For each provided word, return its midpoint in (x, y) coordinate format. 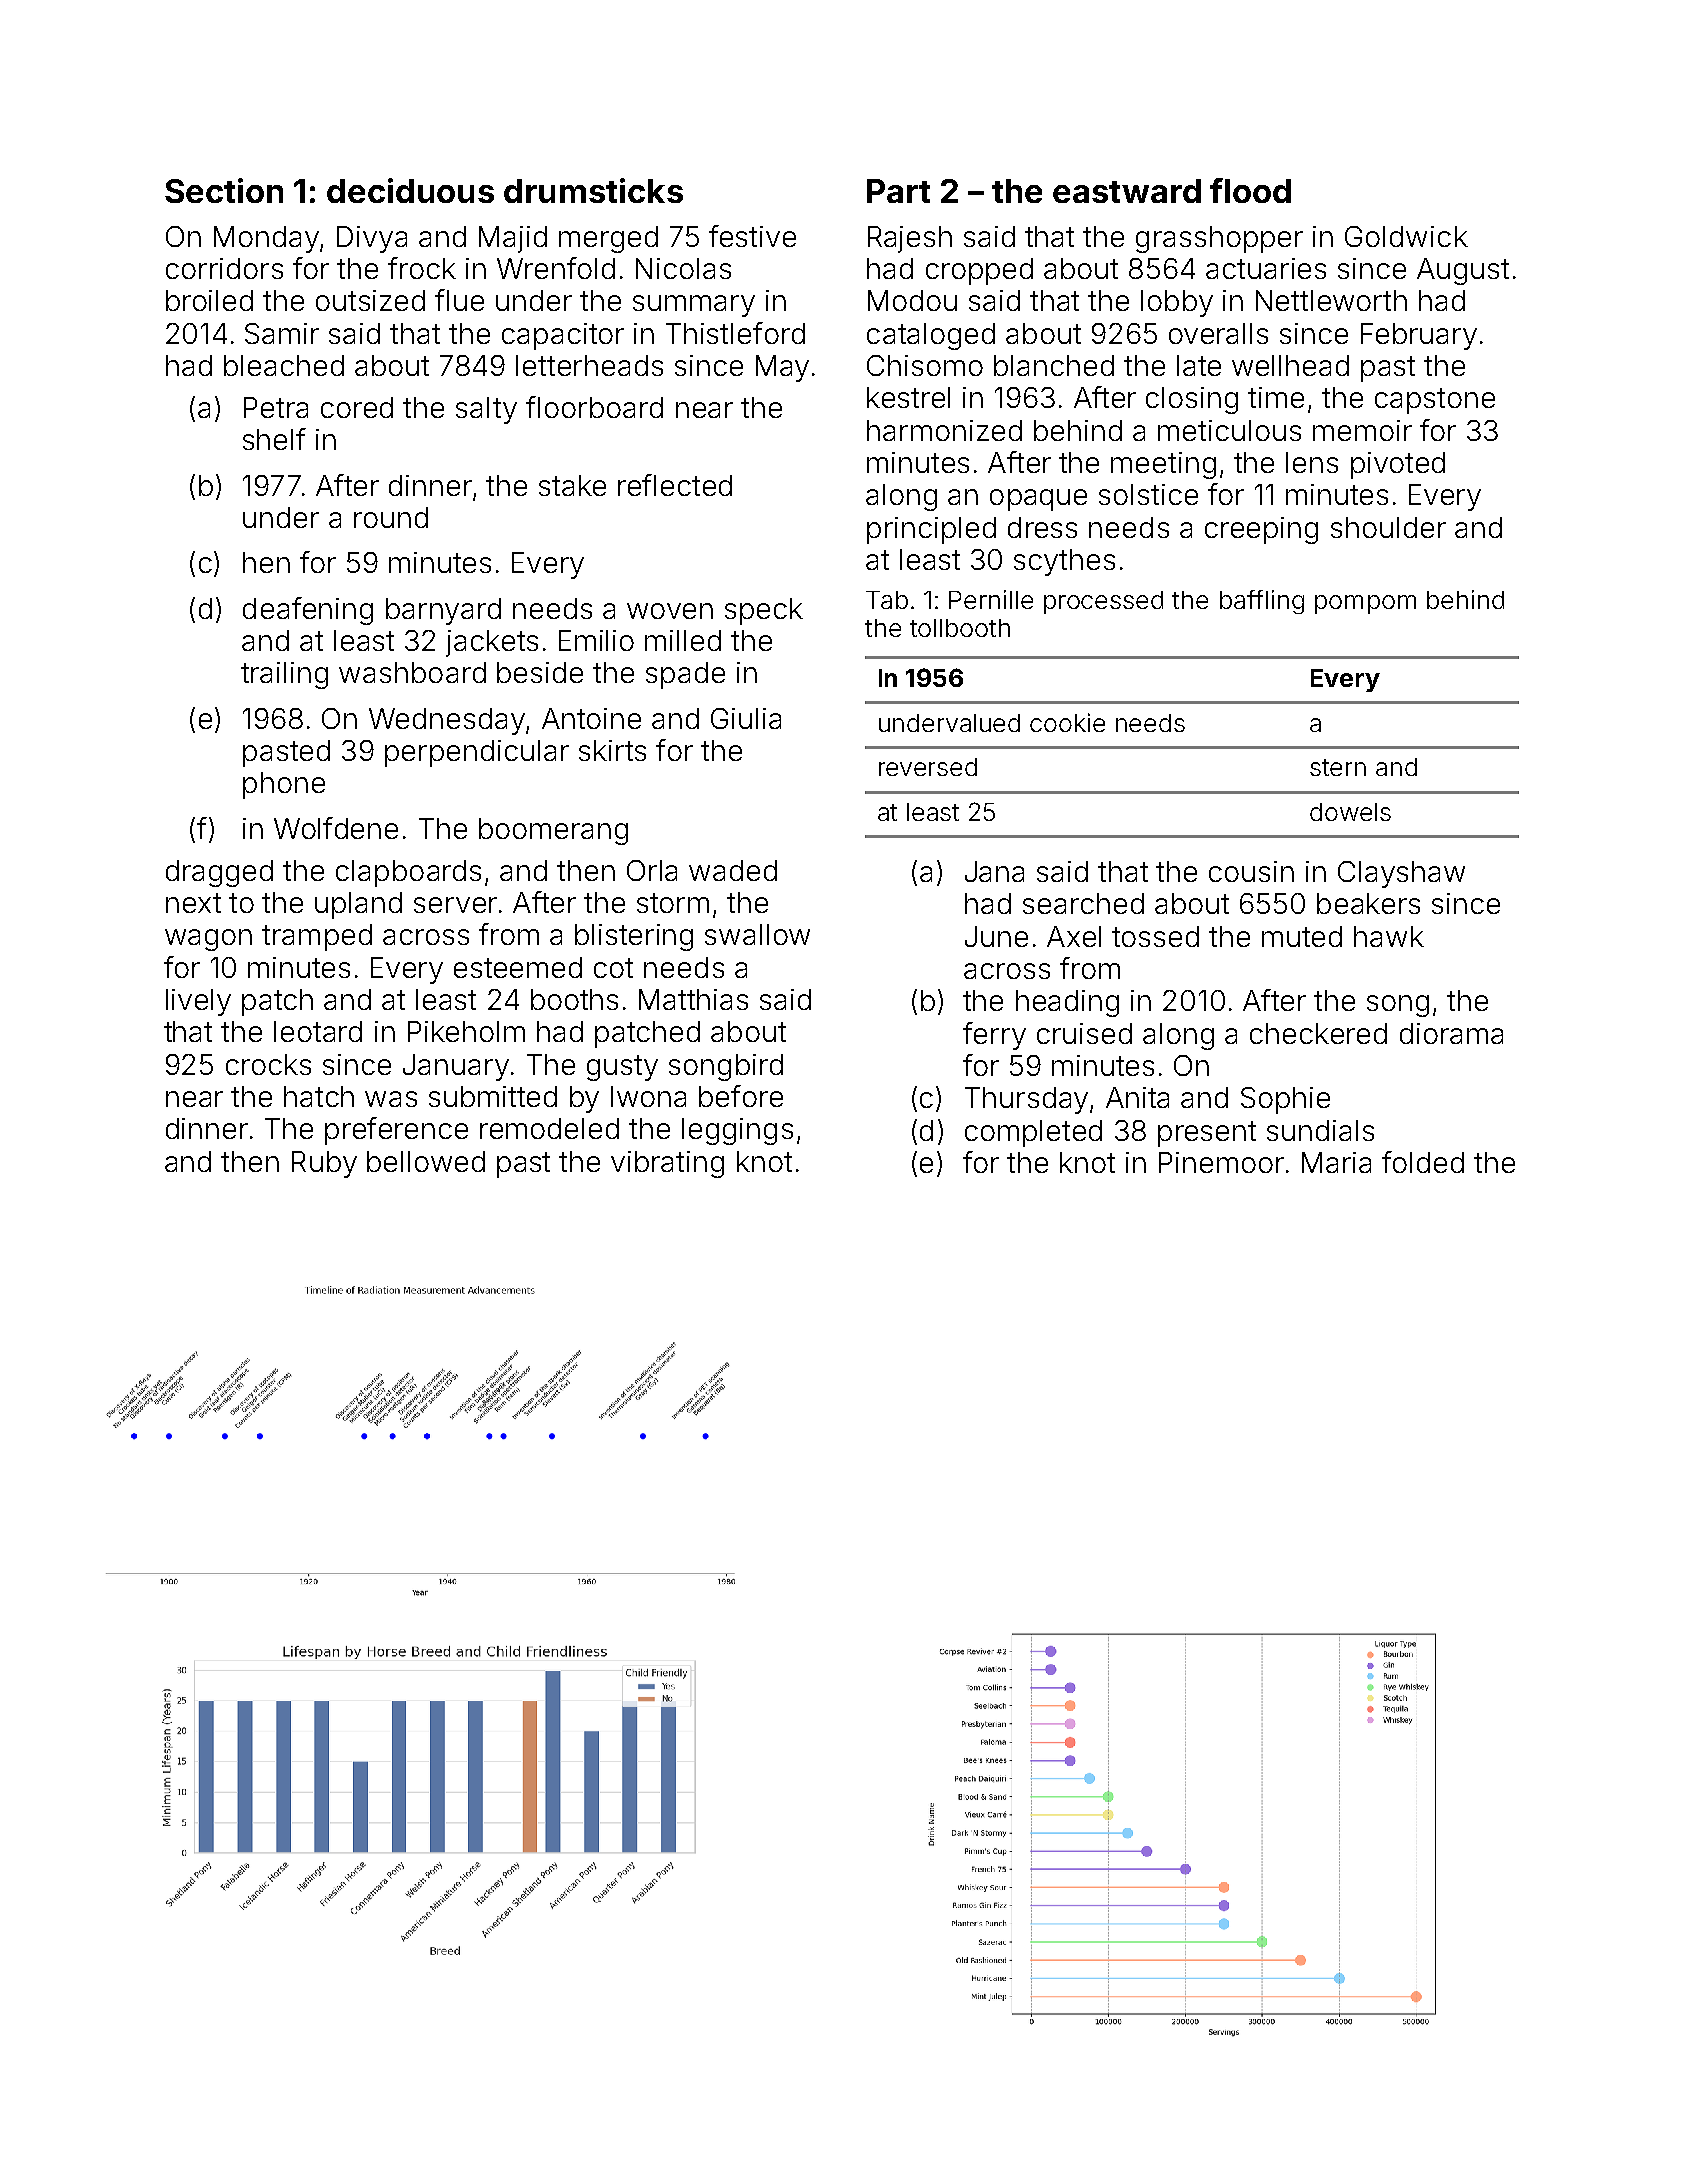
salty (486, 410)
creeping (1261, 530)
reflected (675, 485)
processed (1103, 602)
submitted (493, 1096)
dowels (1350, 812)
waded (733, 870)
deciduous (410, 190)
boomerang (553, 831)
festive (752, 236)
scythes (1064, 562)
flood (1250, 190)
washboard (412, 672)
